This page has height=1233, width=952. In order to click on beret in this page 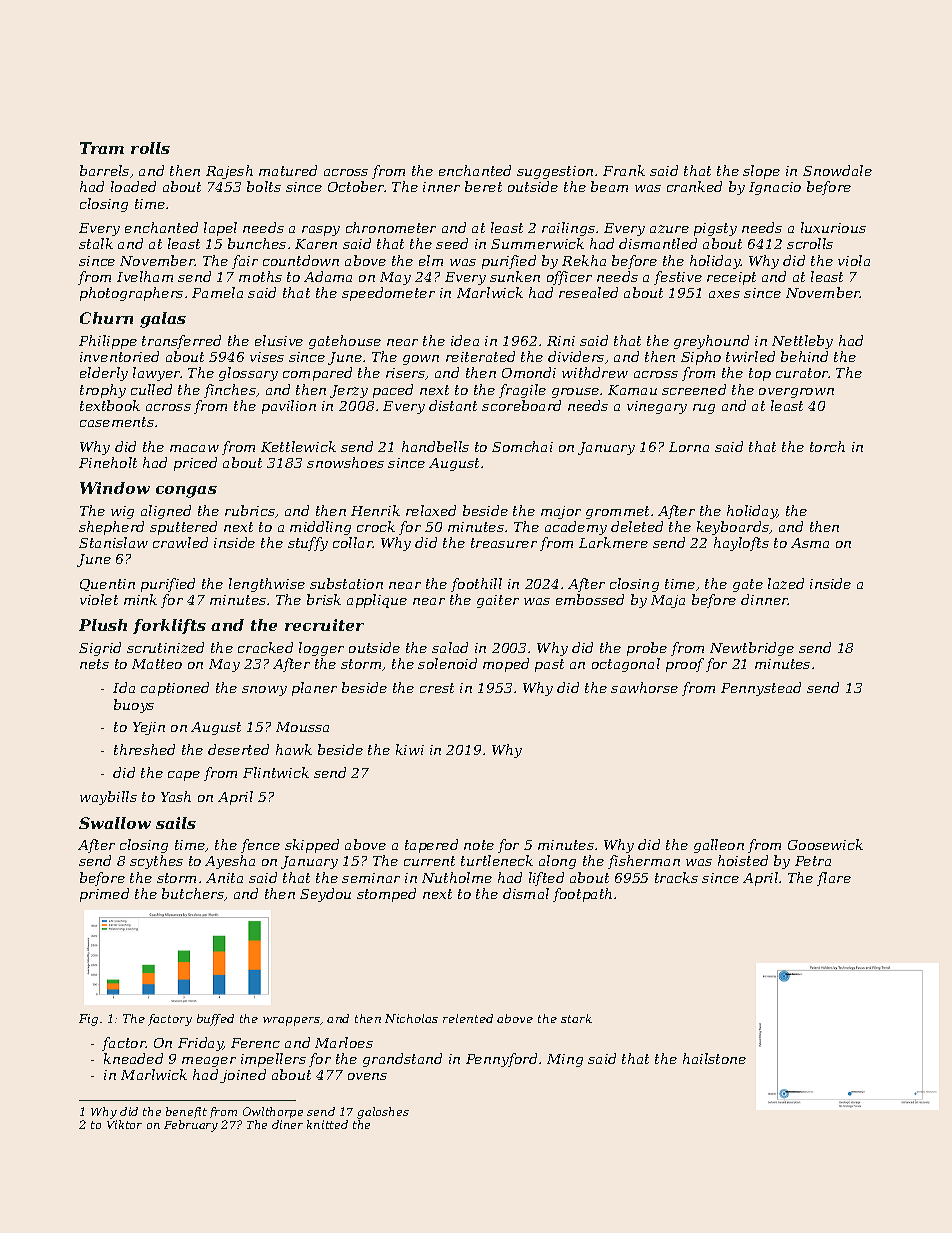, I will do `click(483, 186)`.
